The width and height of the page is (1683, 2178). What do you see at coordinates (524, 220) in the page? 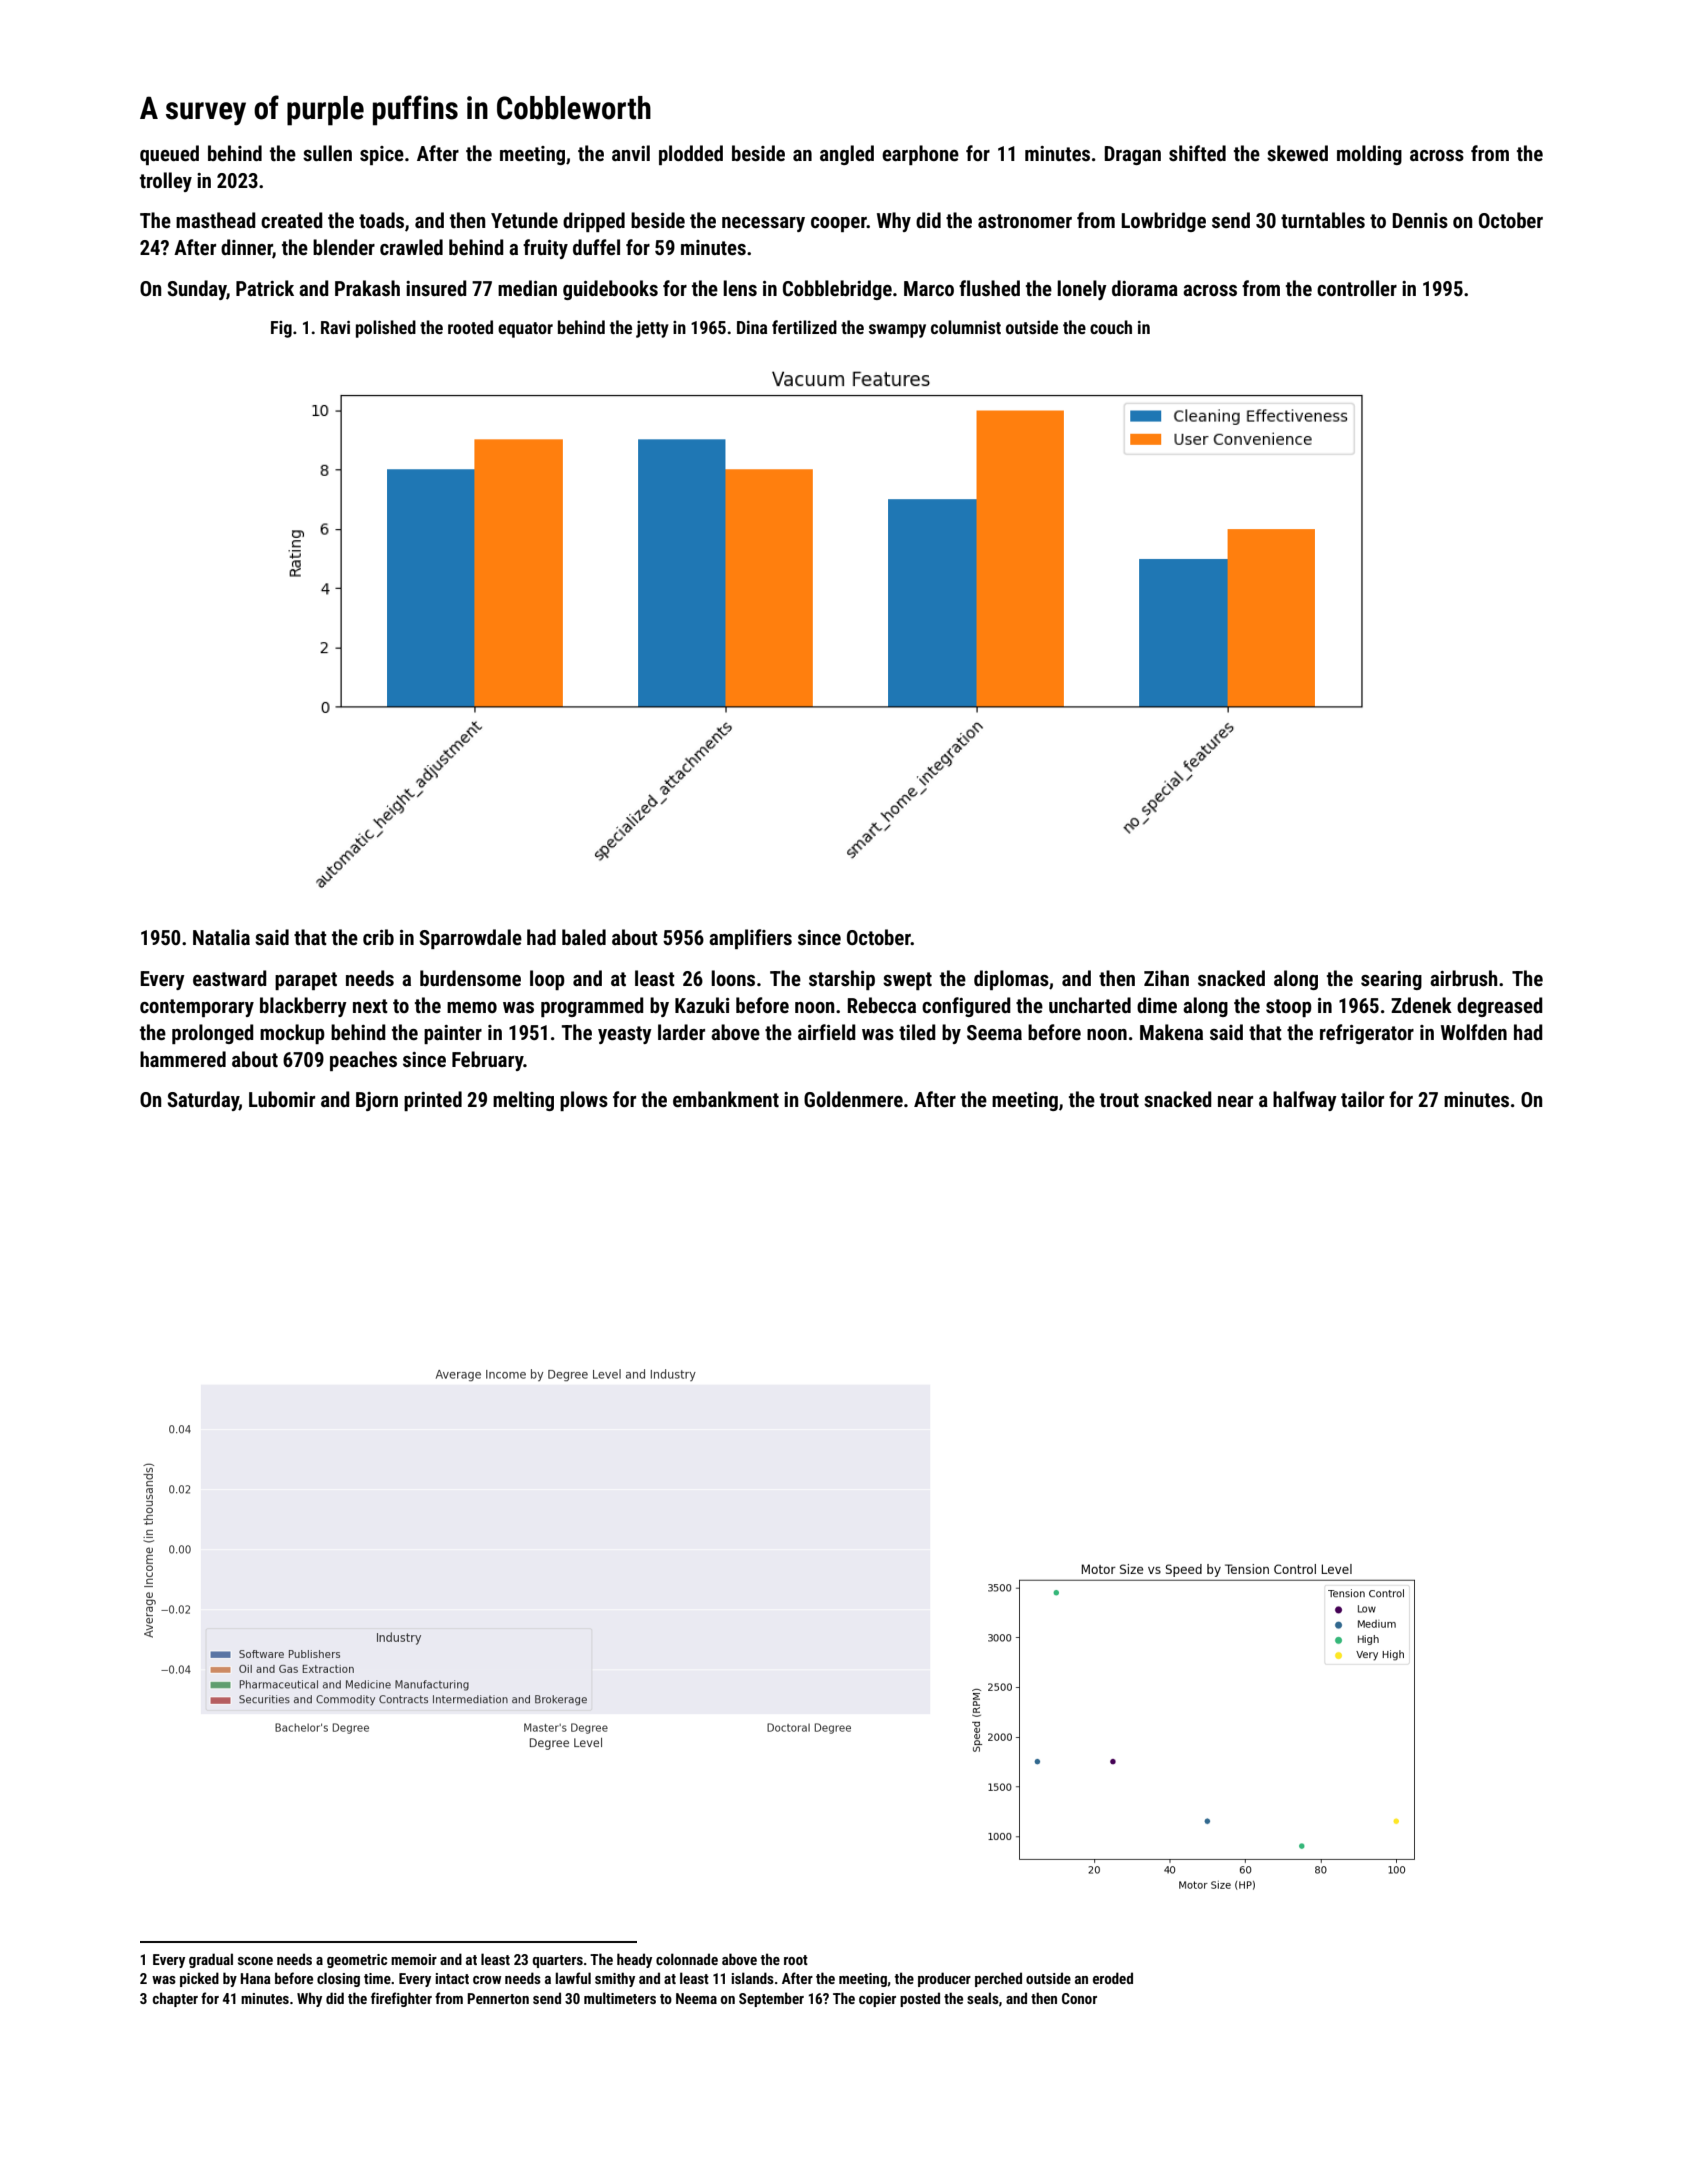
I see `Yetunde` at bounding box center [524, 220].
